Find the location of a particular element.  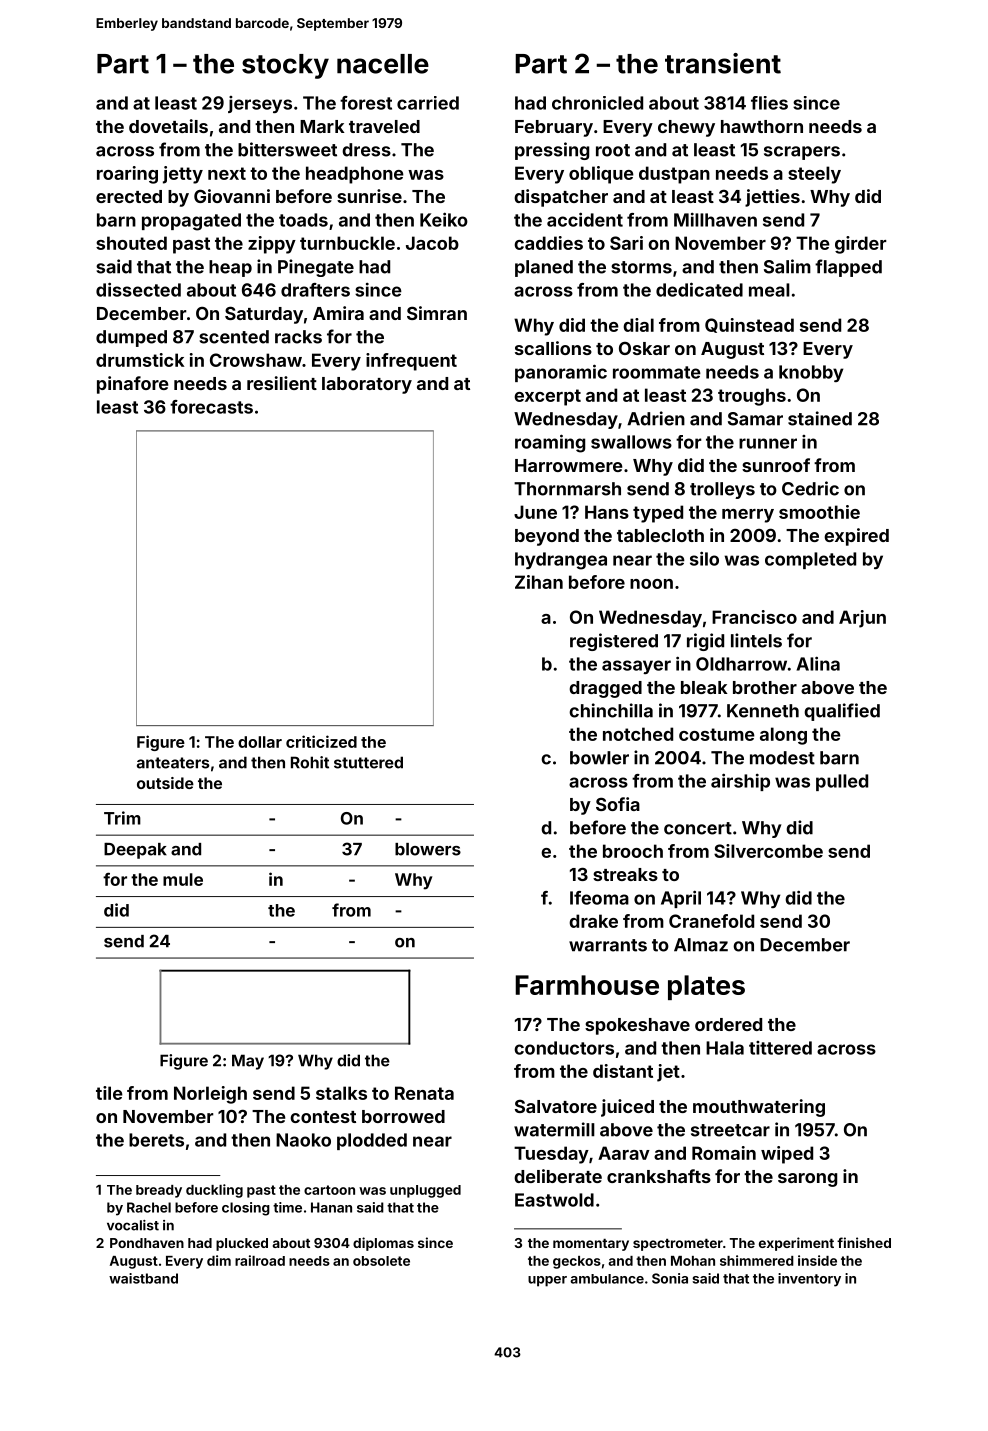

laboratory is located at coordinates (367, 385).
